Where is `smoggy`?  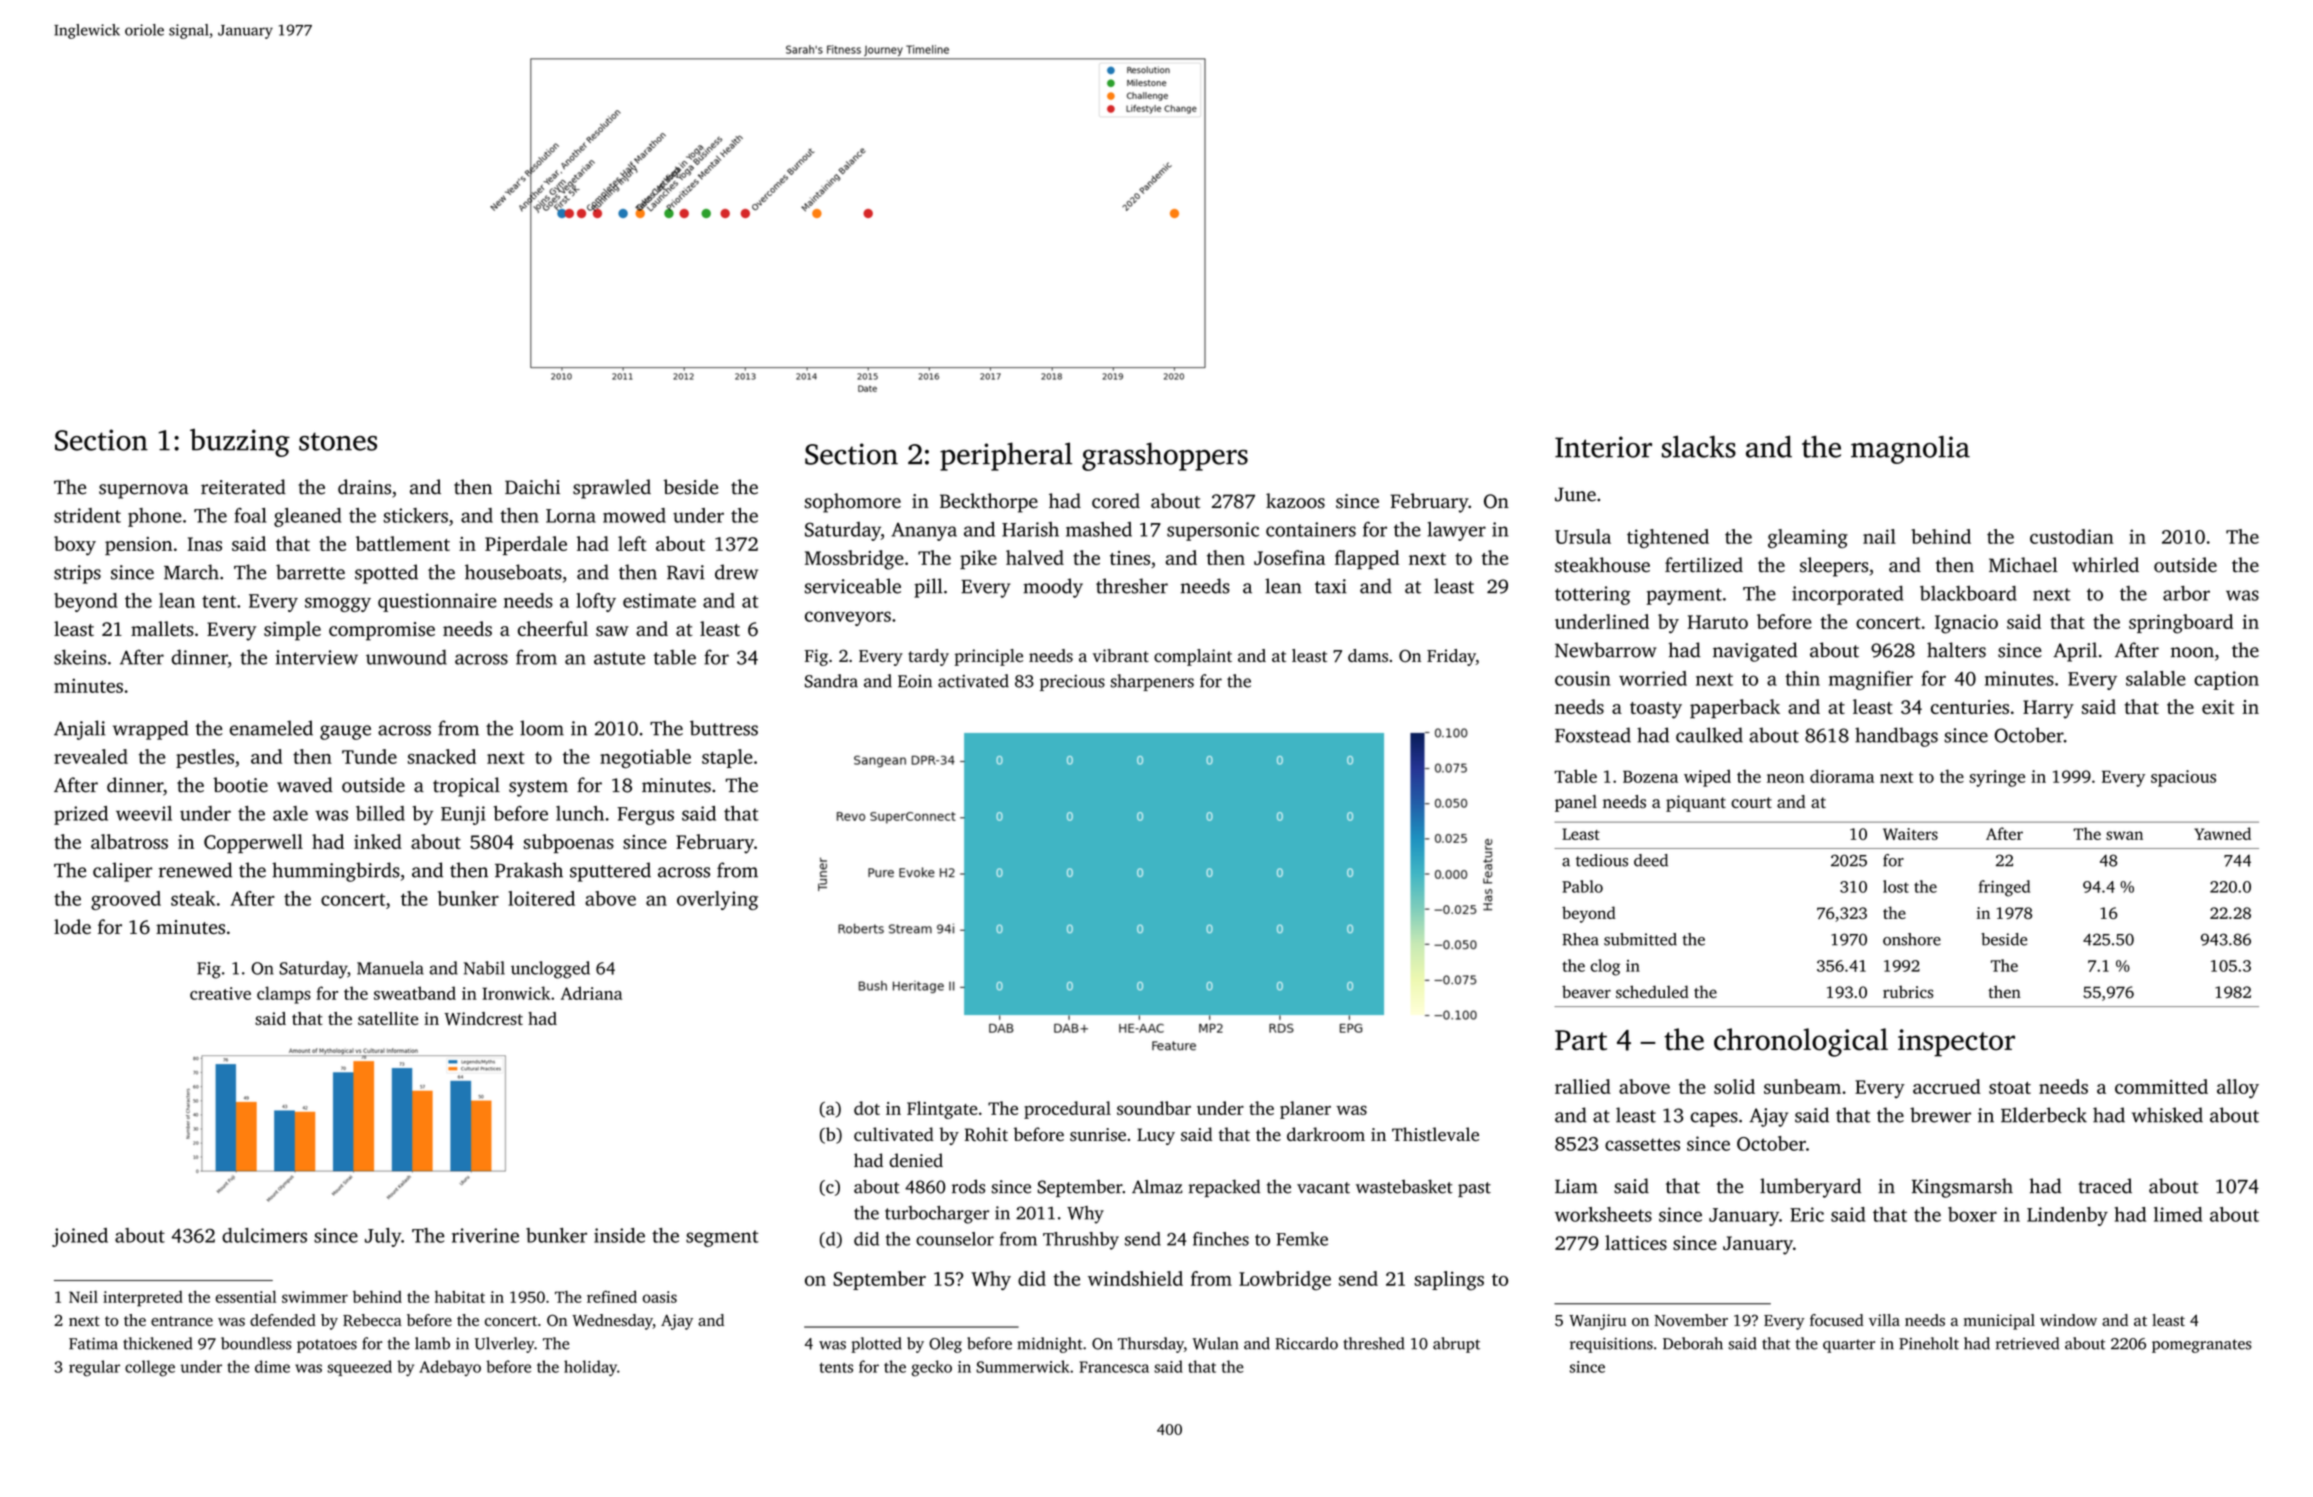
smoggy is located at coordinates (338, 604).
